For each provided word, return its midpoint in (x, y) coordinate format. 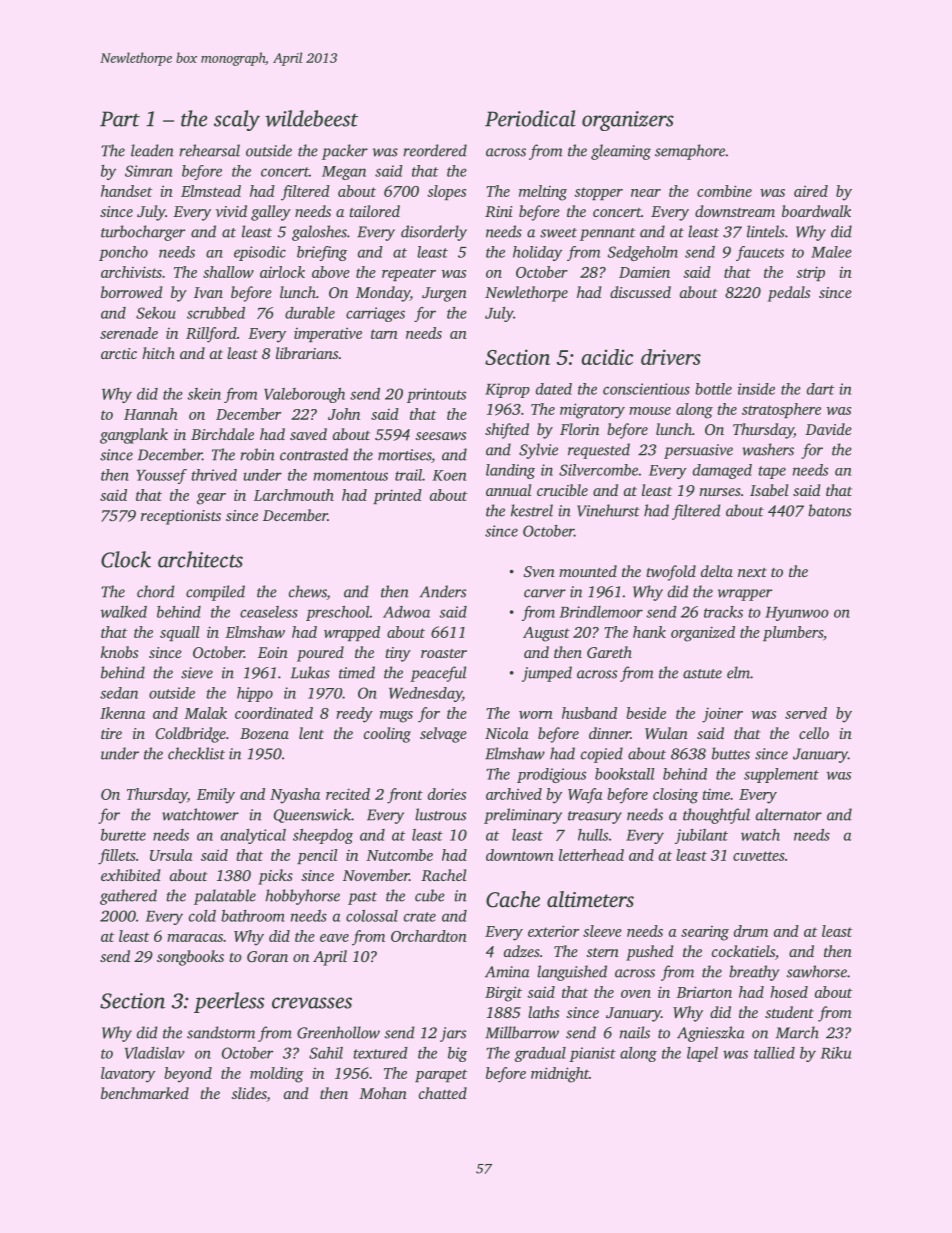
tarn (384, 334)
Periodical (530, 118)
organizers (628, 121)
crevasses (312, 1003)
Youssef (161, 476)
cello (814, 733)
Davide (828, 429)
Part (120, 119)
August (546, 634)
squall (180, 633)
